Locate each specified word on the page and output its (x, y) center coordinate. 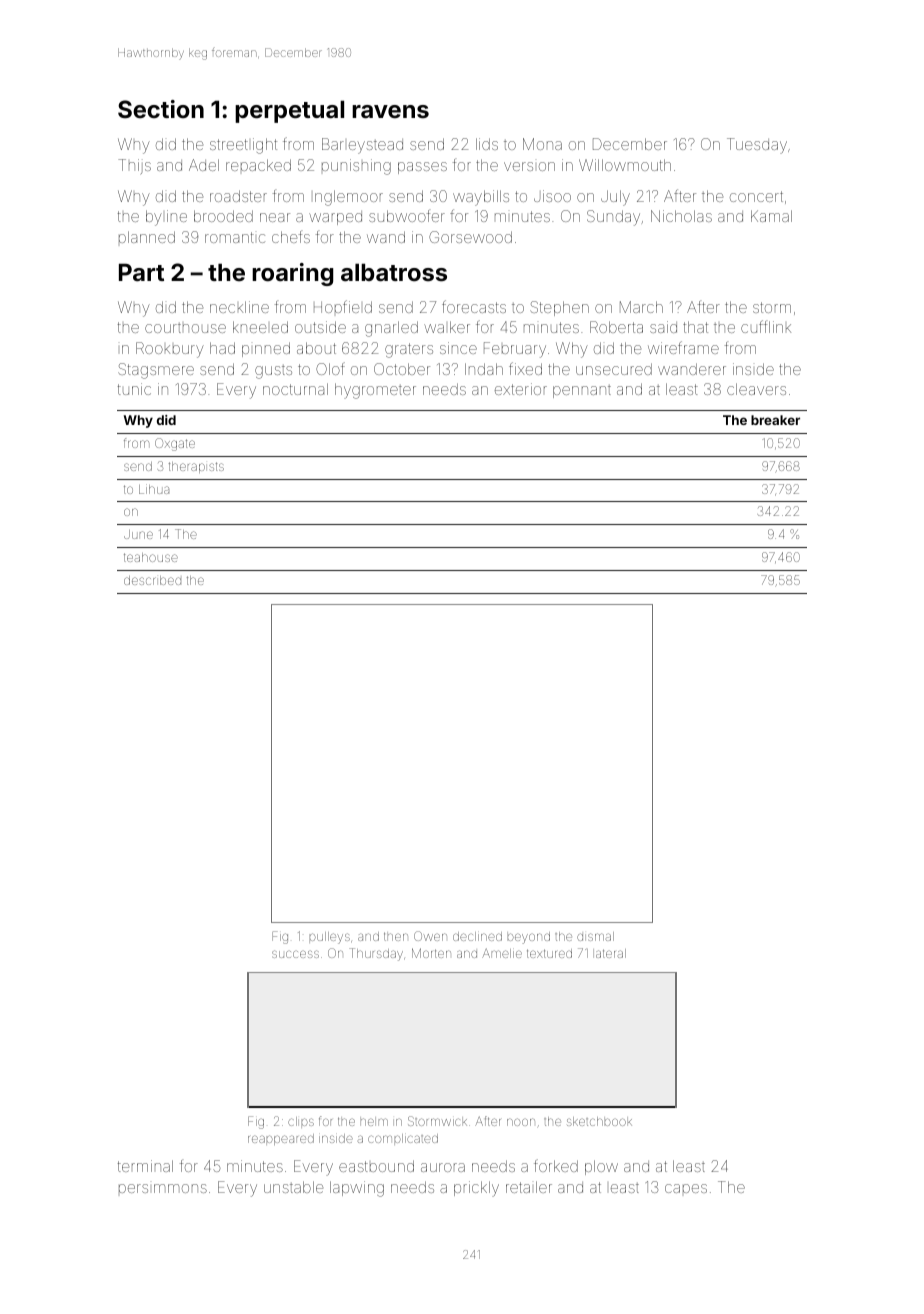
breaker (775, 420)
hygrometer (375, 391)
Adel (204, 165)
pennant (582, 392)
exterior (521, 389)
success (295, 954)
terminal (145, 1166)
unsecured (614, 369)
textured (549, 953)
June (138, 534)
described (152, 580)
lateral (611, 953)
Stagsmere (156, 371)
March (641, 307)
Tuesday (757, 146)
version (529, 166)
